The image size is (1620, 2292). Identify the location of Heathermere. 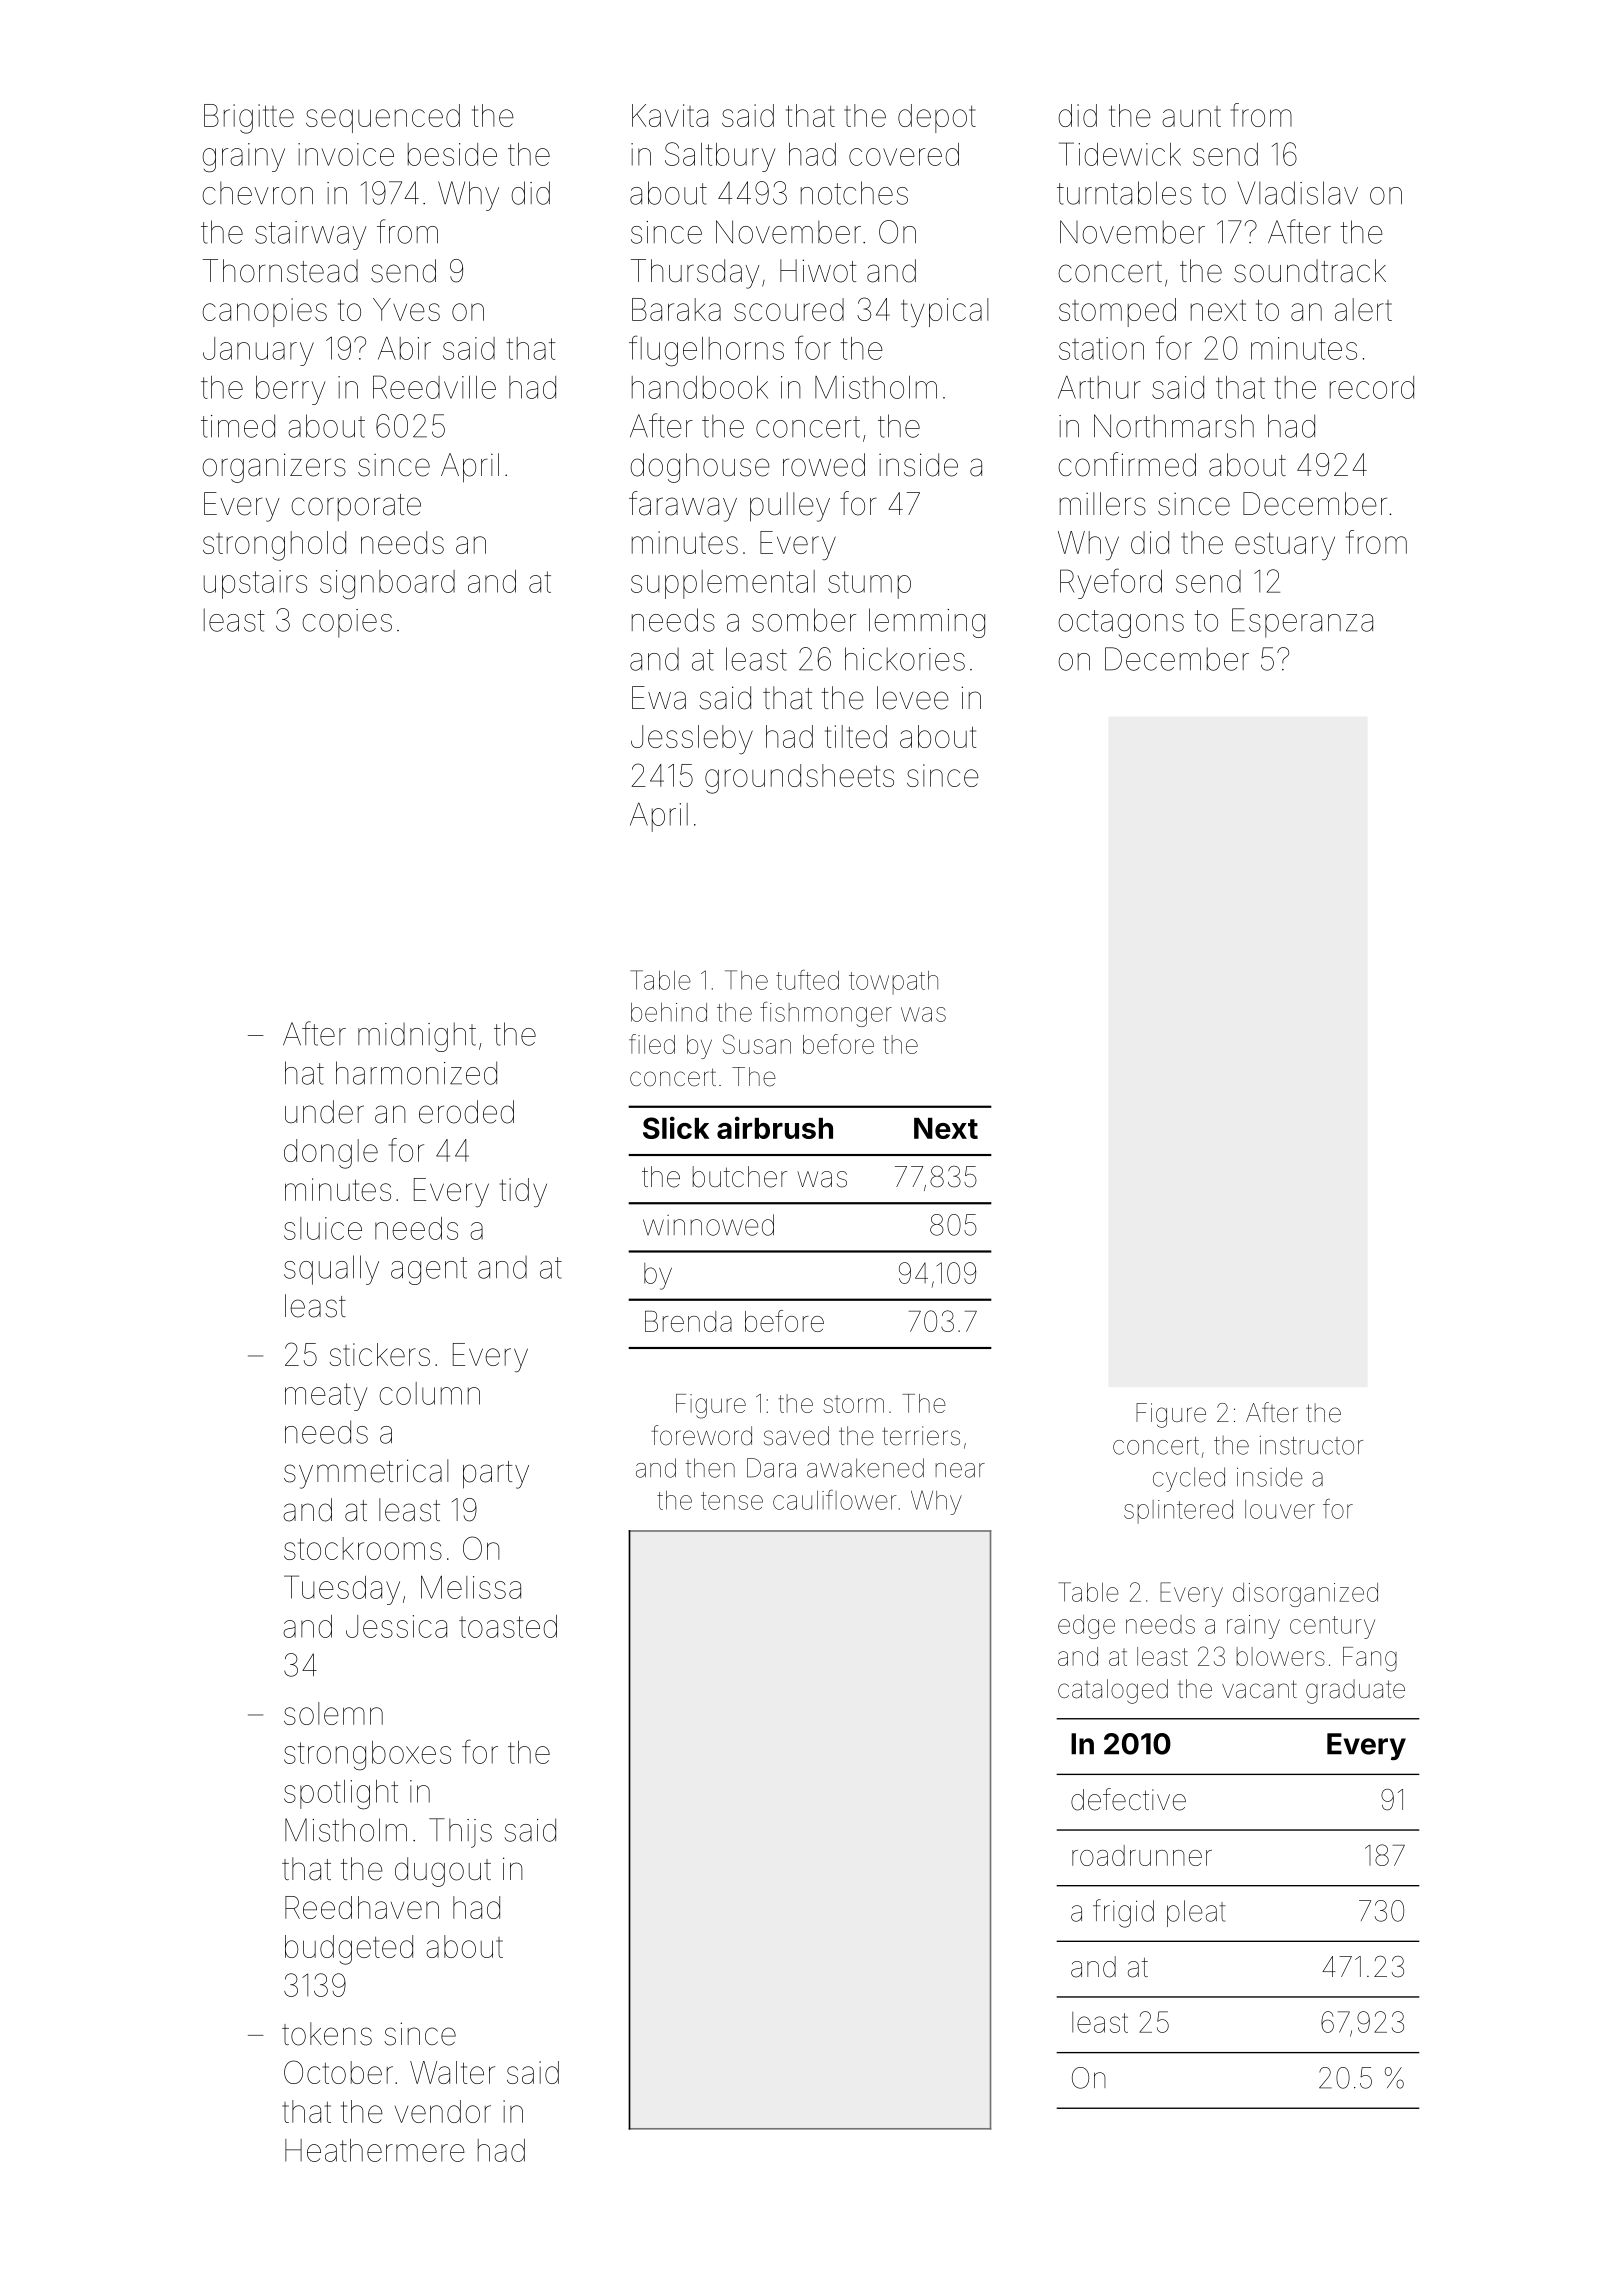
(375, 2150).
